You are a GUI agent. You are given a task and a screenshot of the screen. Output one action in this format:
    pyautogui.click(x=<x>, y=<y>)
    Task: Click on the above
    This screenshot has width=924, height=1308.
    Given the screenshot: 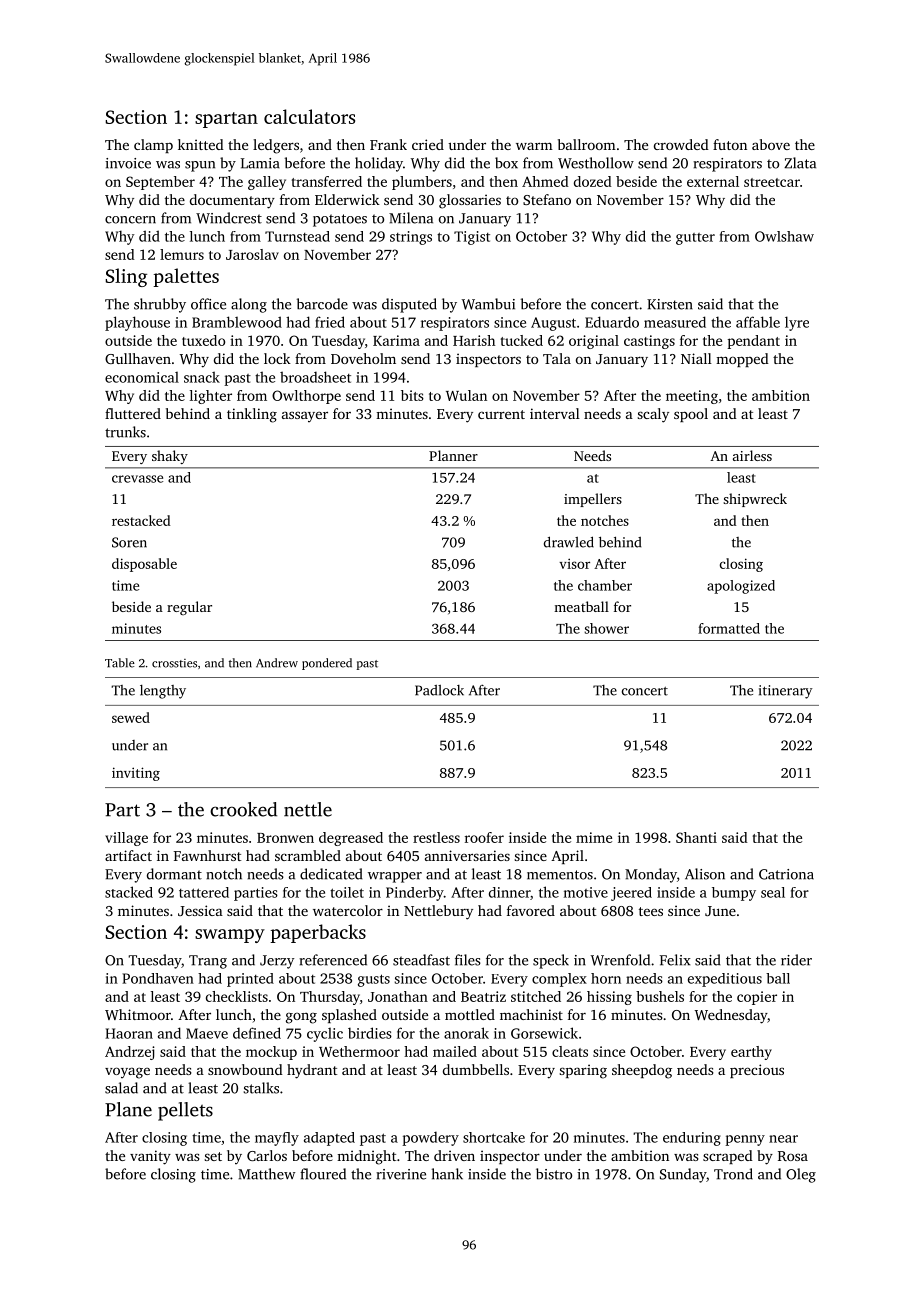 What is the action you would take?
    pyautogui.click(x=771, y=144)
